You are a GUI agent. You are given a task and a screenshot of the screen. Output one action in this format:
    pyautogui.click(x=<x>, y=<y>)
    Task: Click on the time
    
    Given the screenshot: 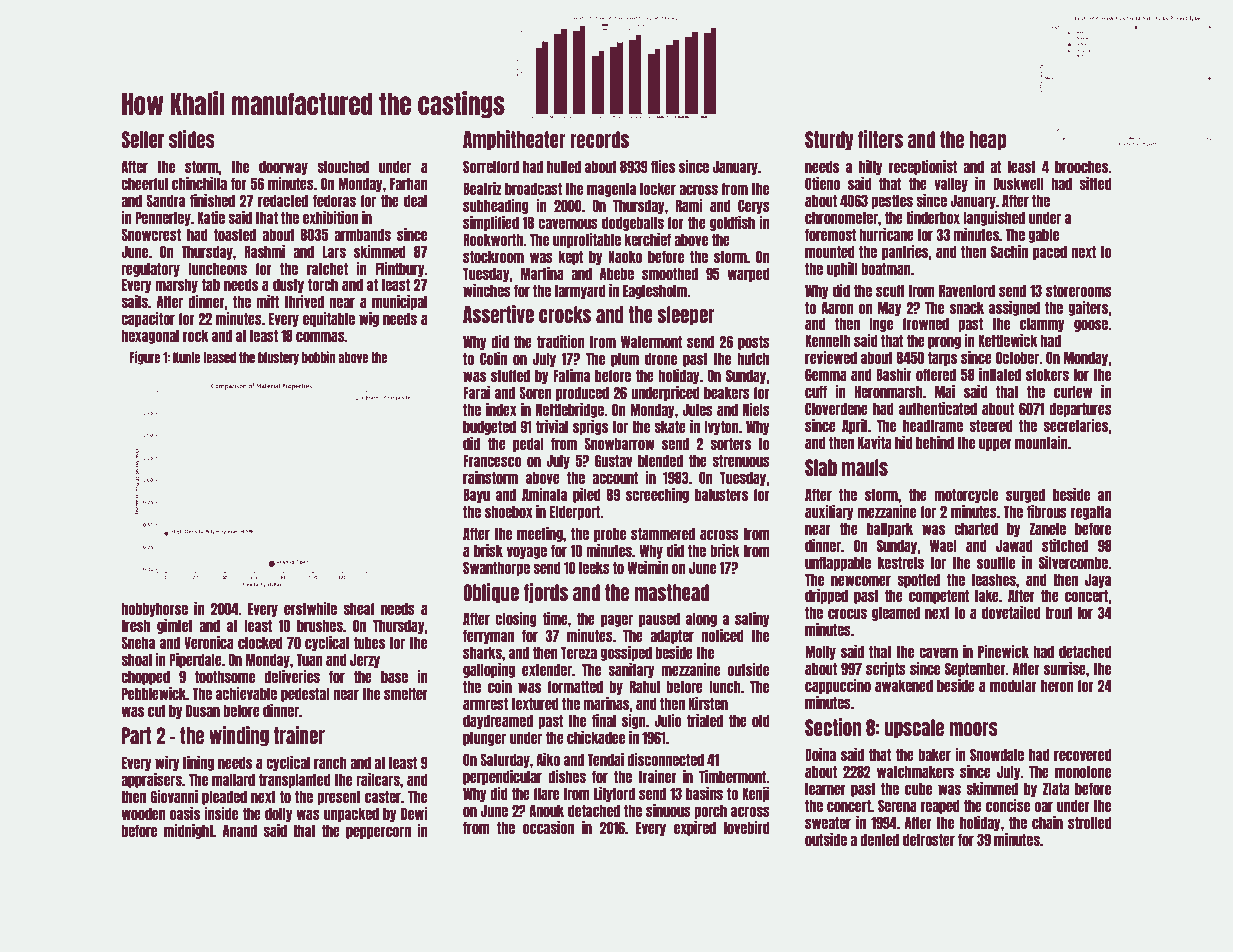 What is the action you would take?
    pyautogui.click(x=555, y=618)
